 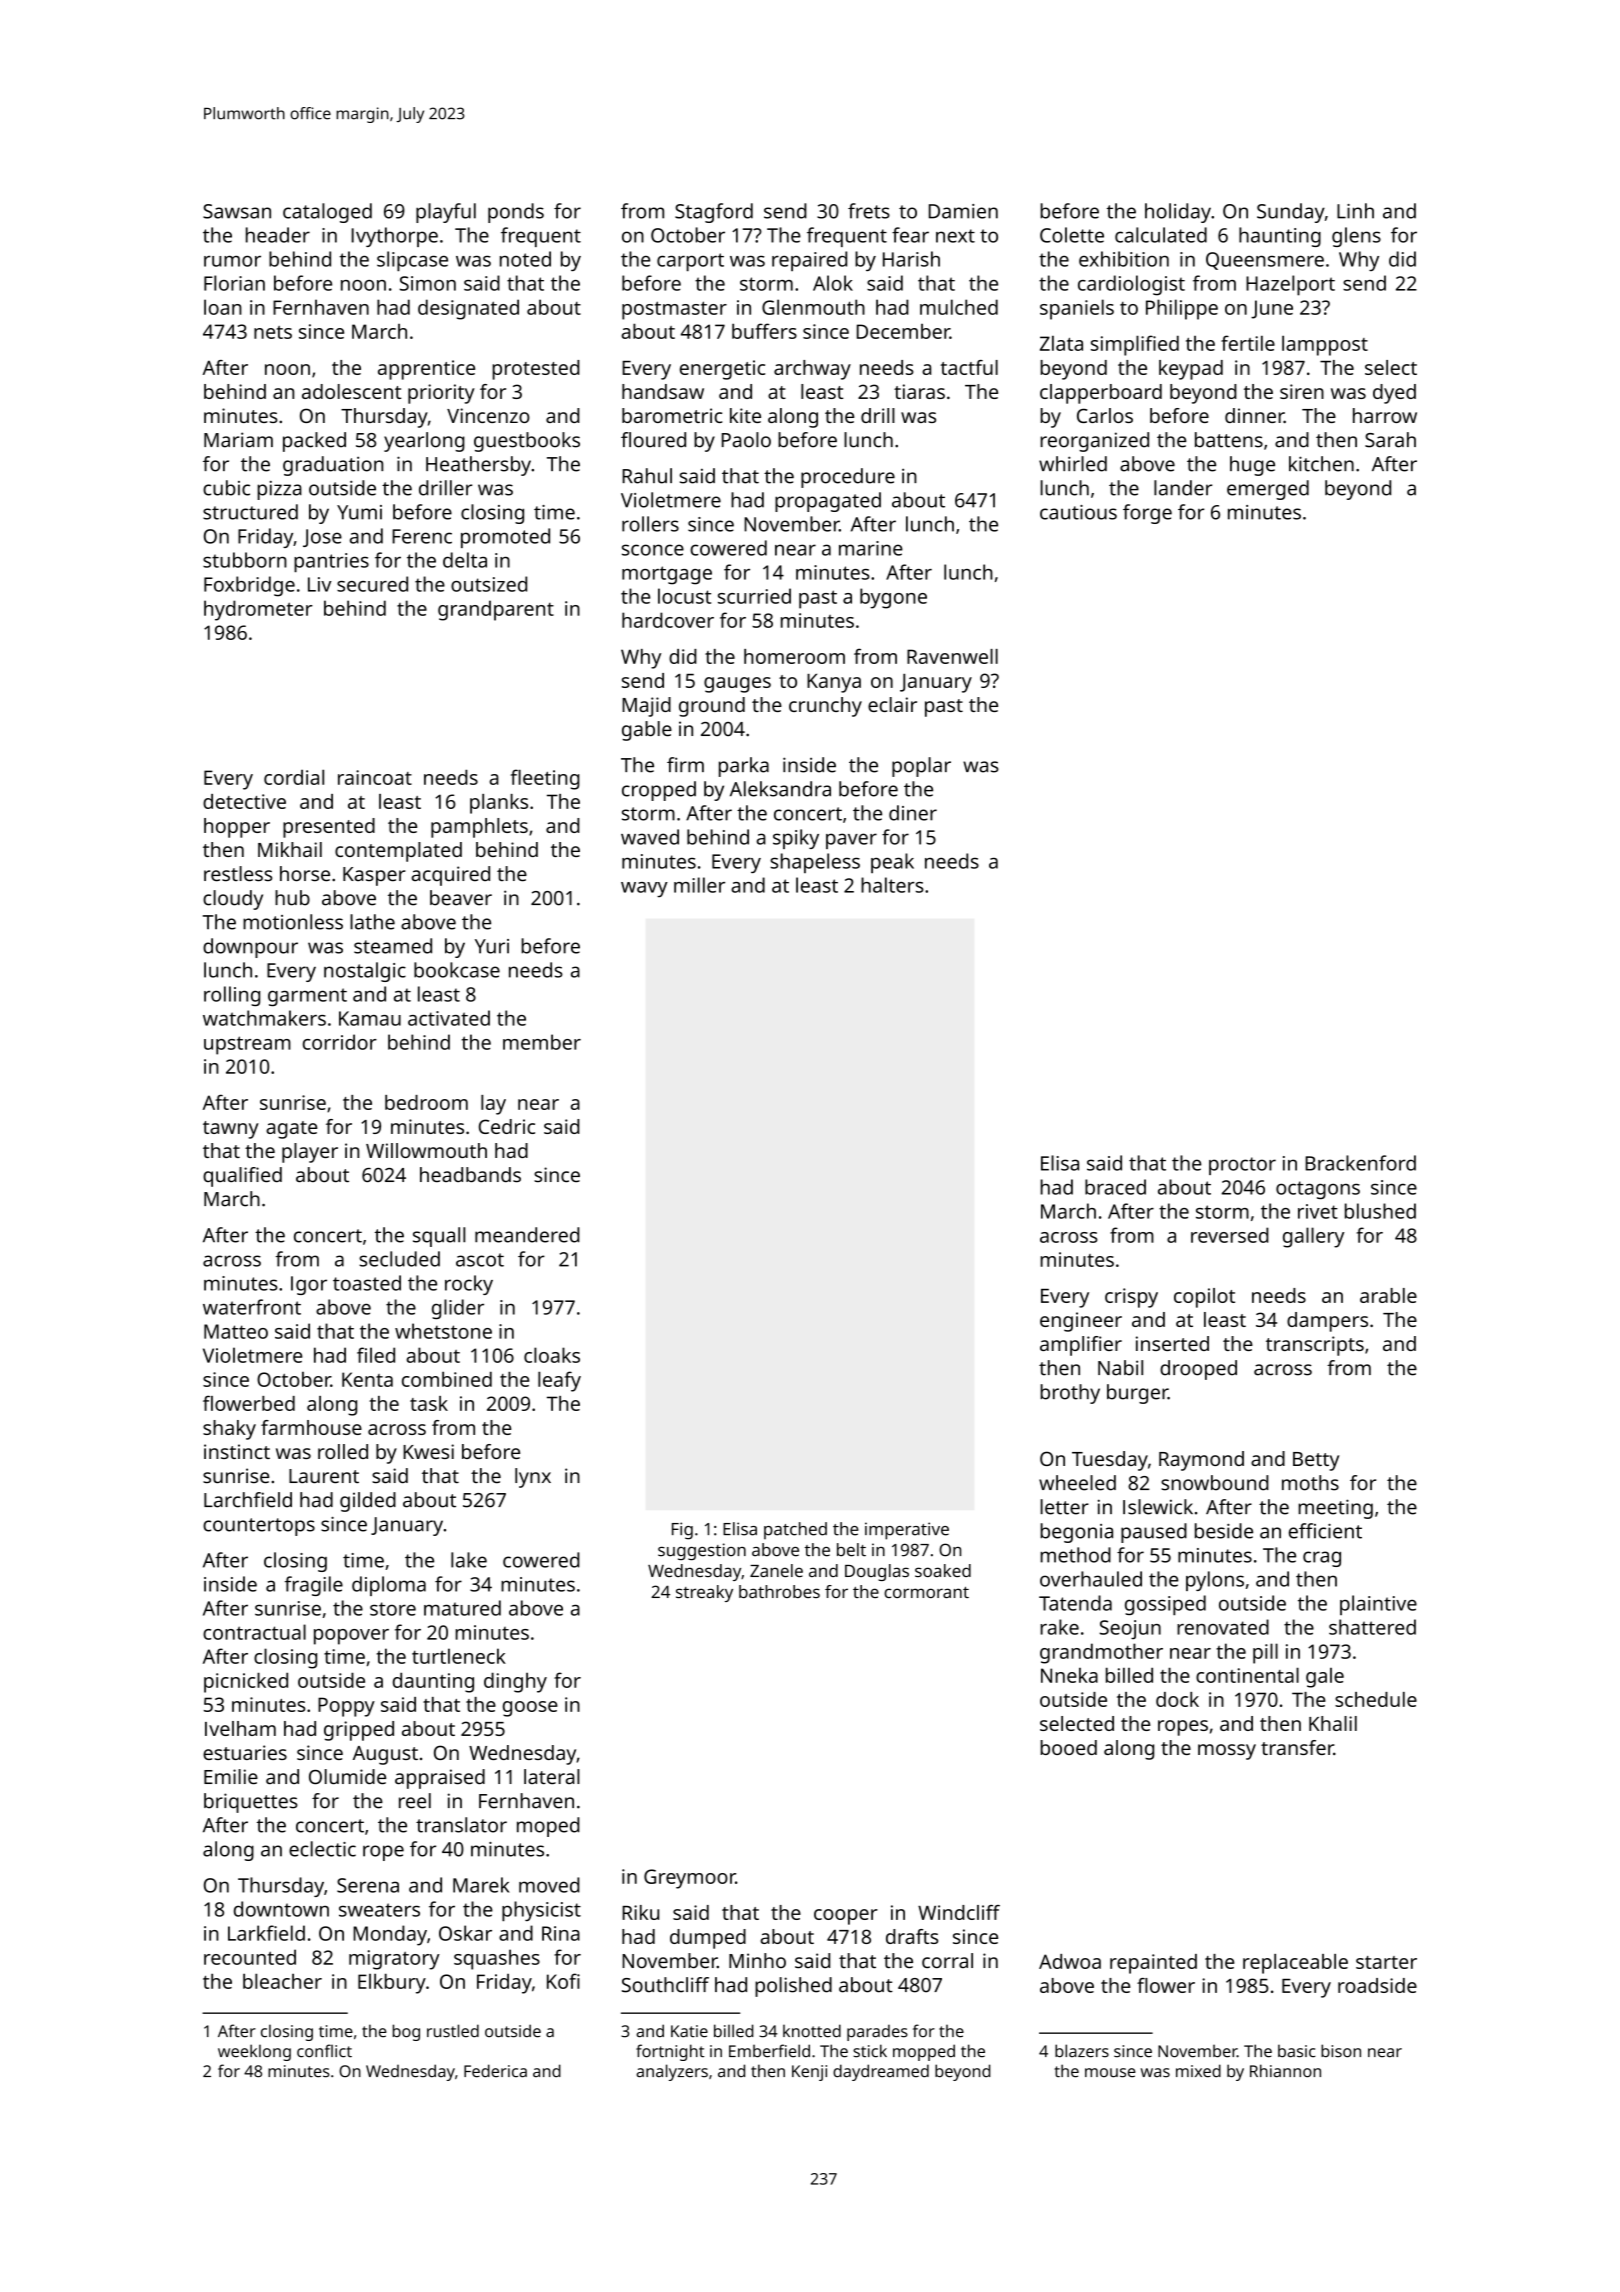 What do you see at coordinates (1115, 1187) in the screenshot?
I see `braced` at bounding box center [1115, 1187].
